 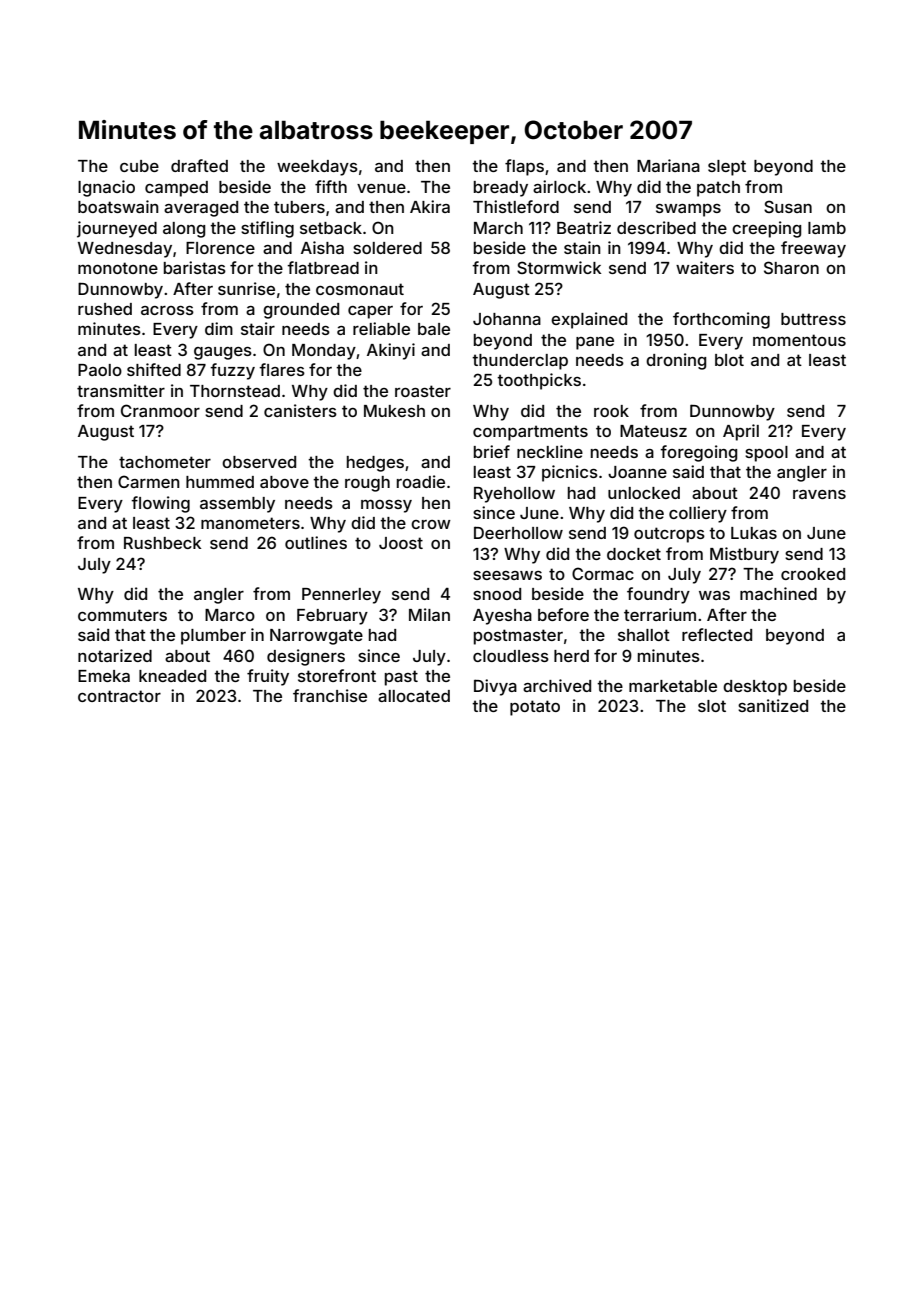 I want to click on sanitized, so click(x=773, y=705).
